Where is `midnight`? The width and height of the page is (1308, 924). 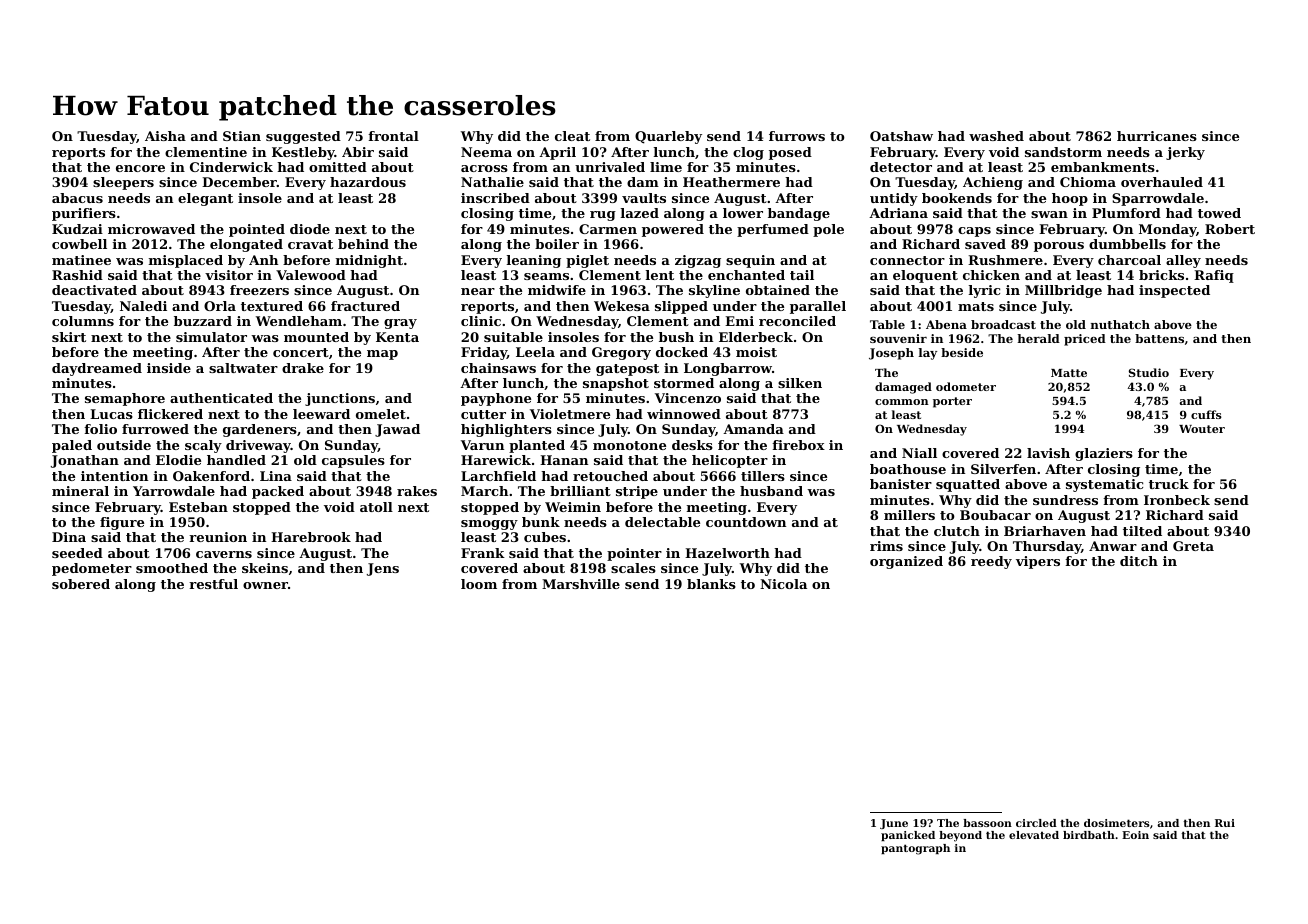
midnight is located at coordinates (369, 261).
